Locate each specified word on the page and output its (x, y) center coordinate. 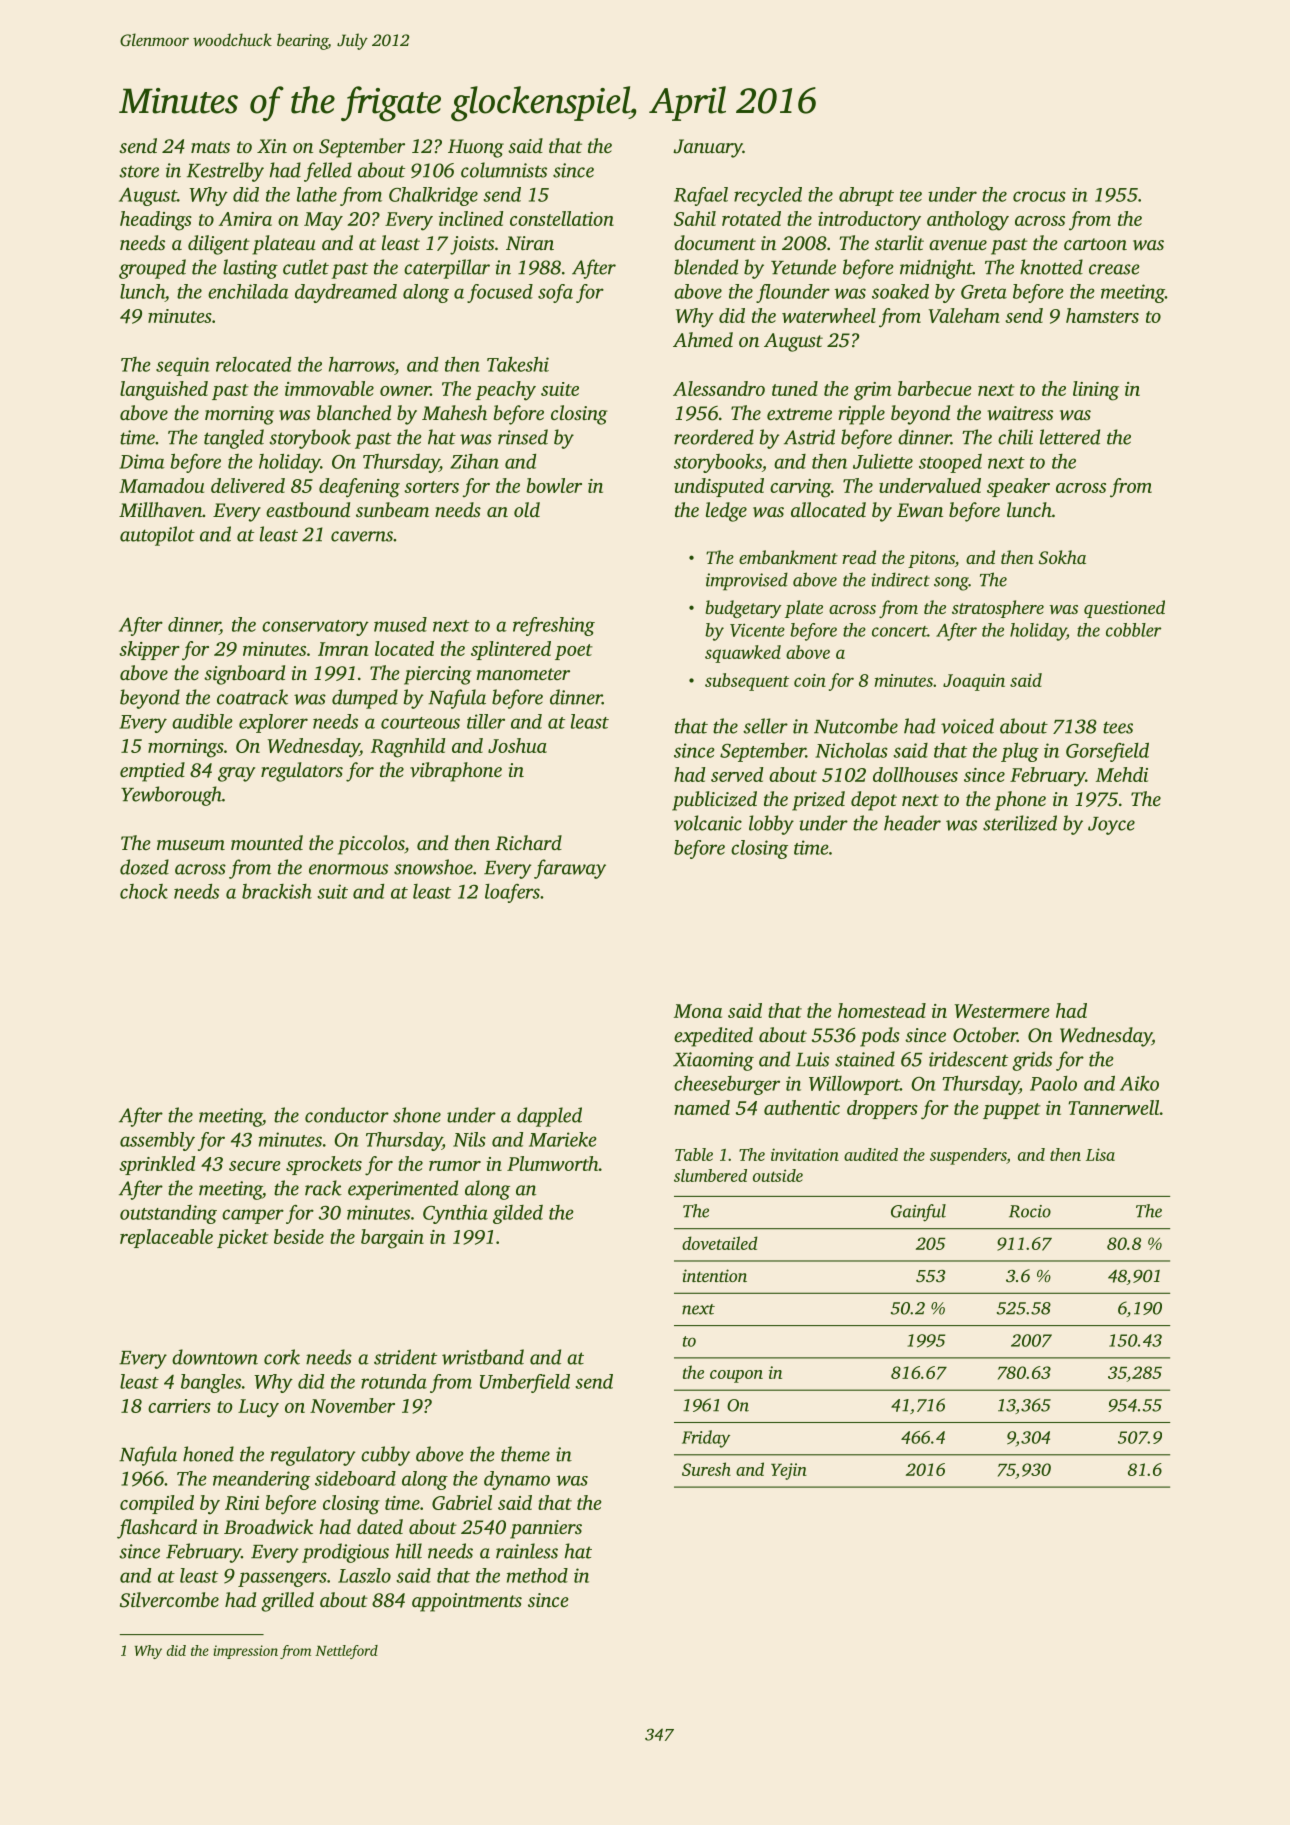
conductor (347, 1115)
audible (202, 721)
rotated (751, 218)
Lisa (1100, 1154)
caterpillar (447, 269)
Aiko (1139, 1083)
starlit (899, 242)
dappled (549, 1117)
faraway (570, 869)
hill (409, 1551)
